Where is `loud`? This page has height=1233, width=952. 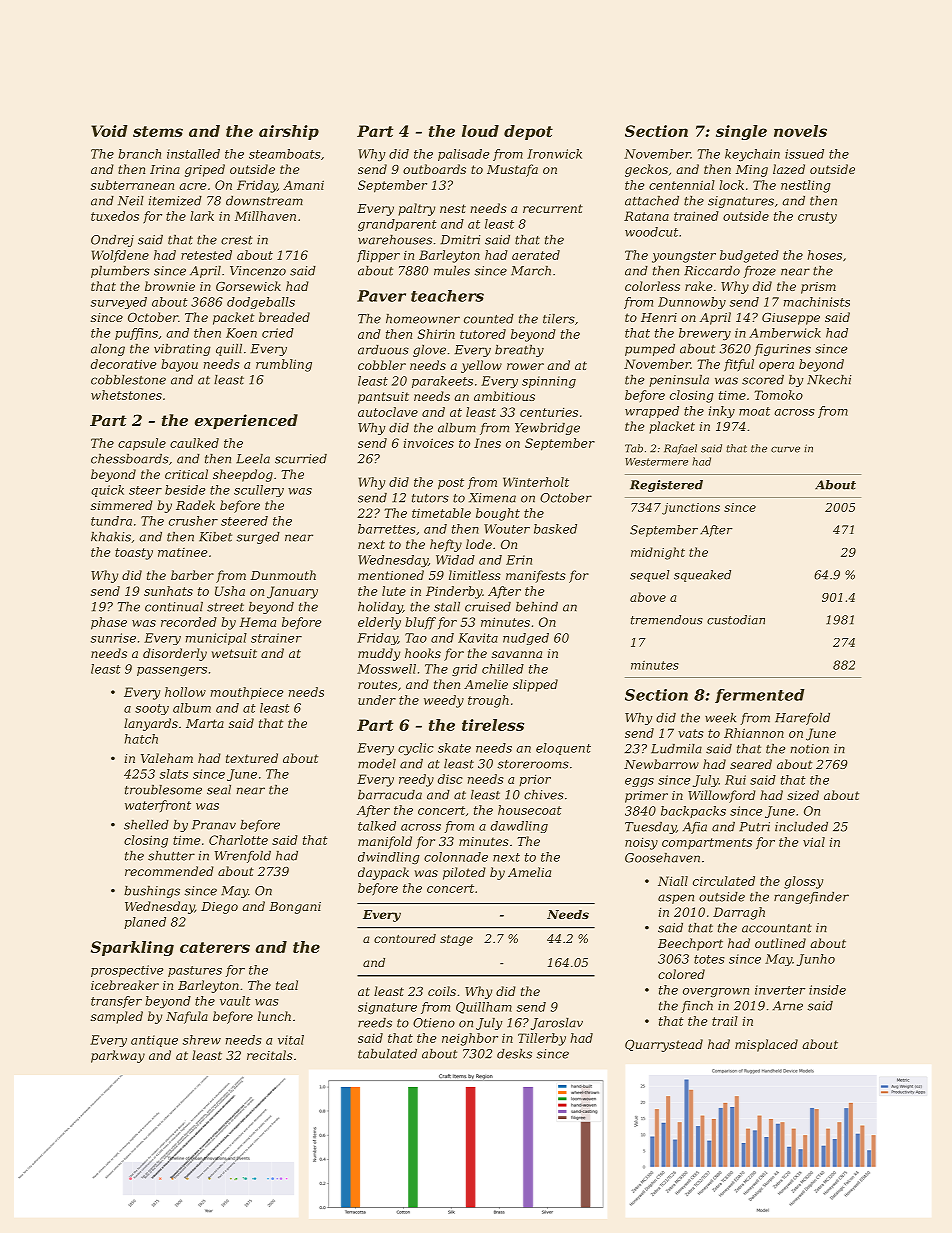 loud is located at coordinates (480, 131).
